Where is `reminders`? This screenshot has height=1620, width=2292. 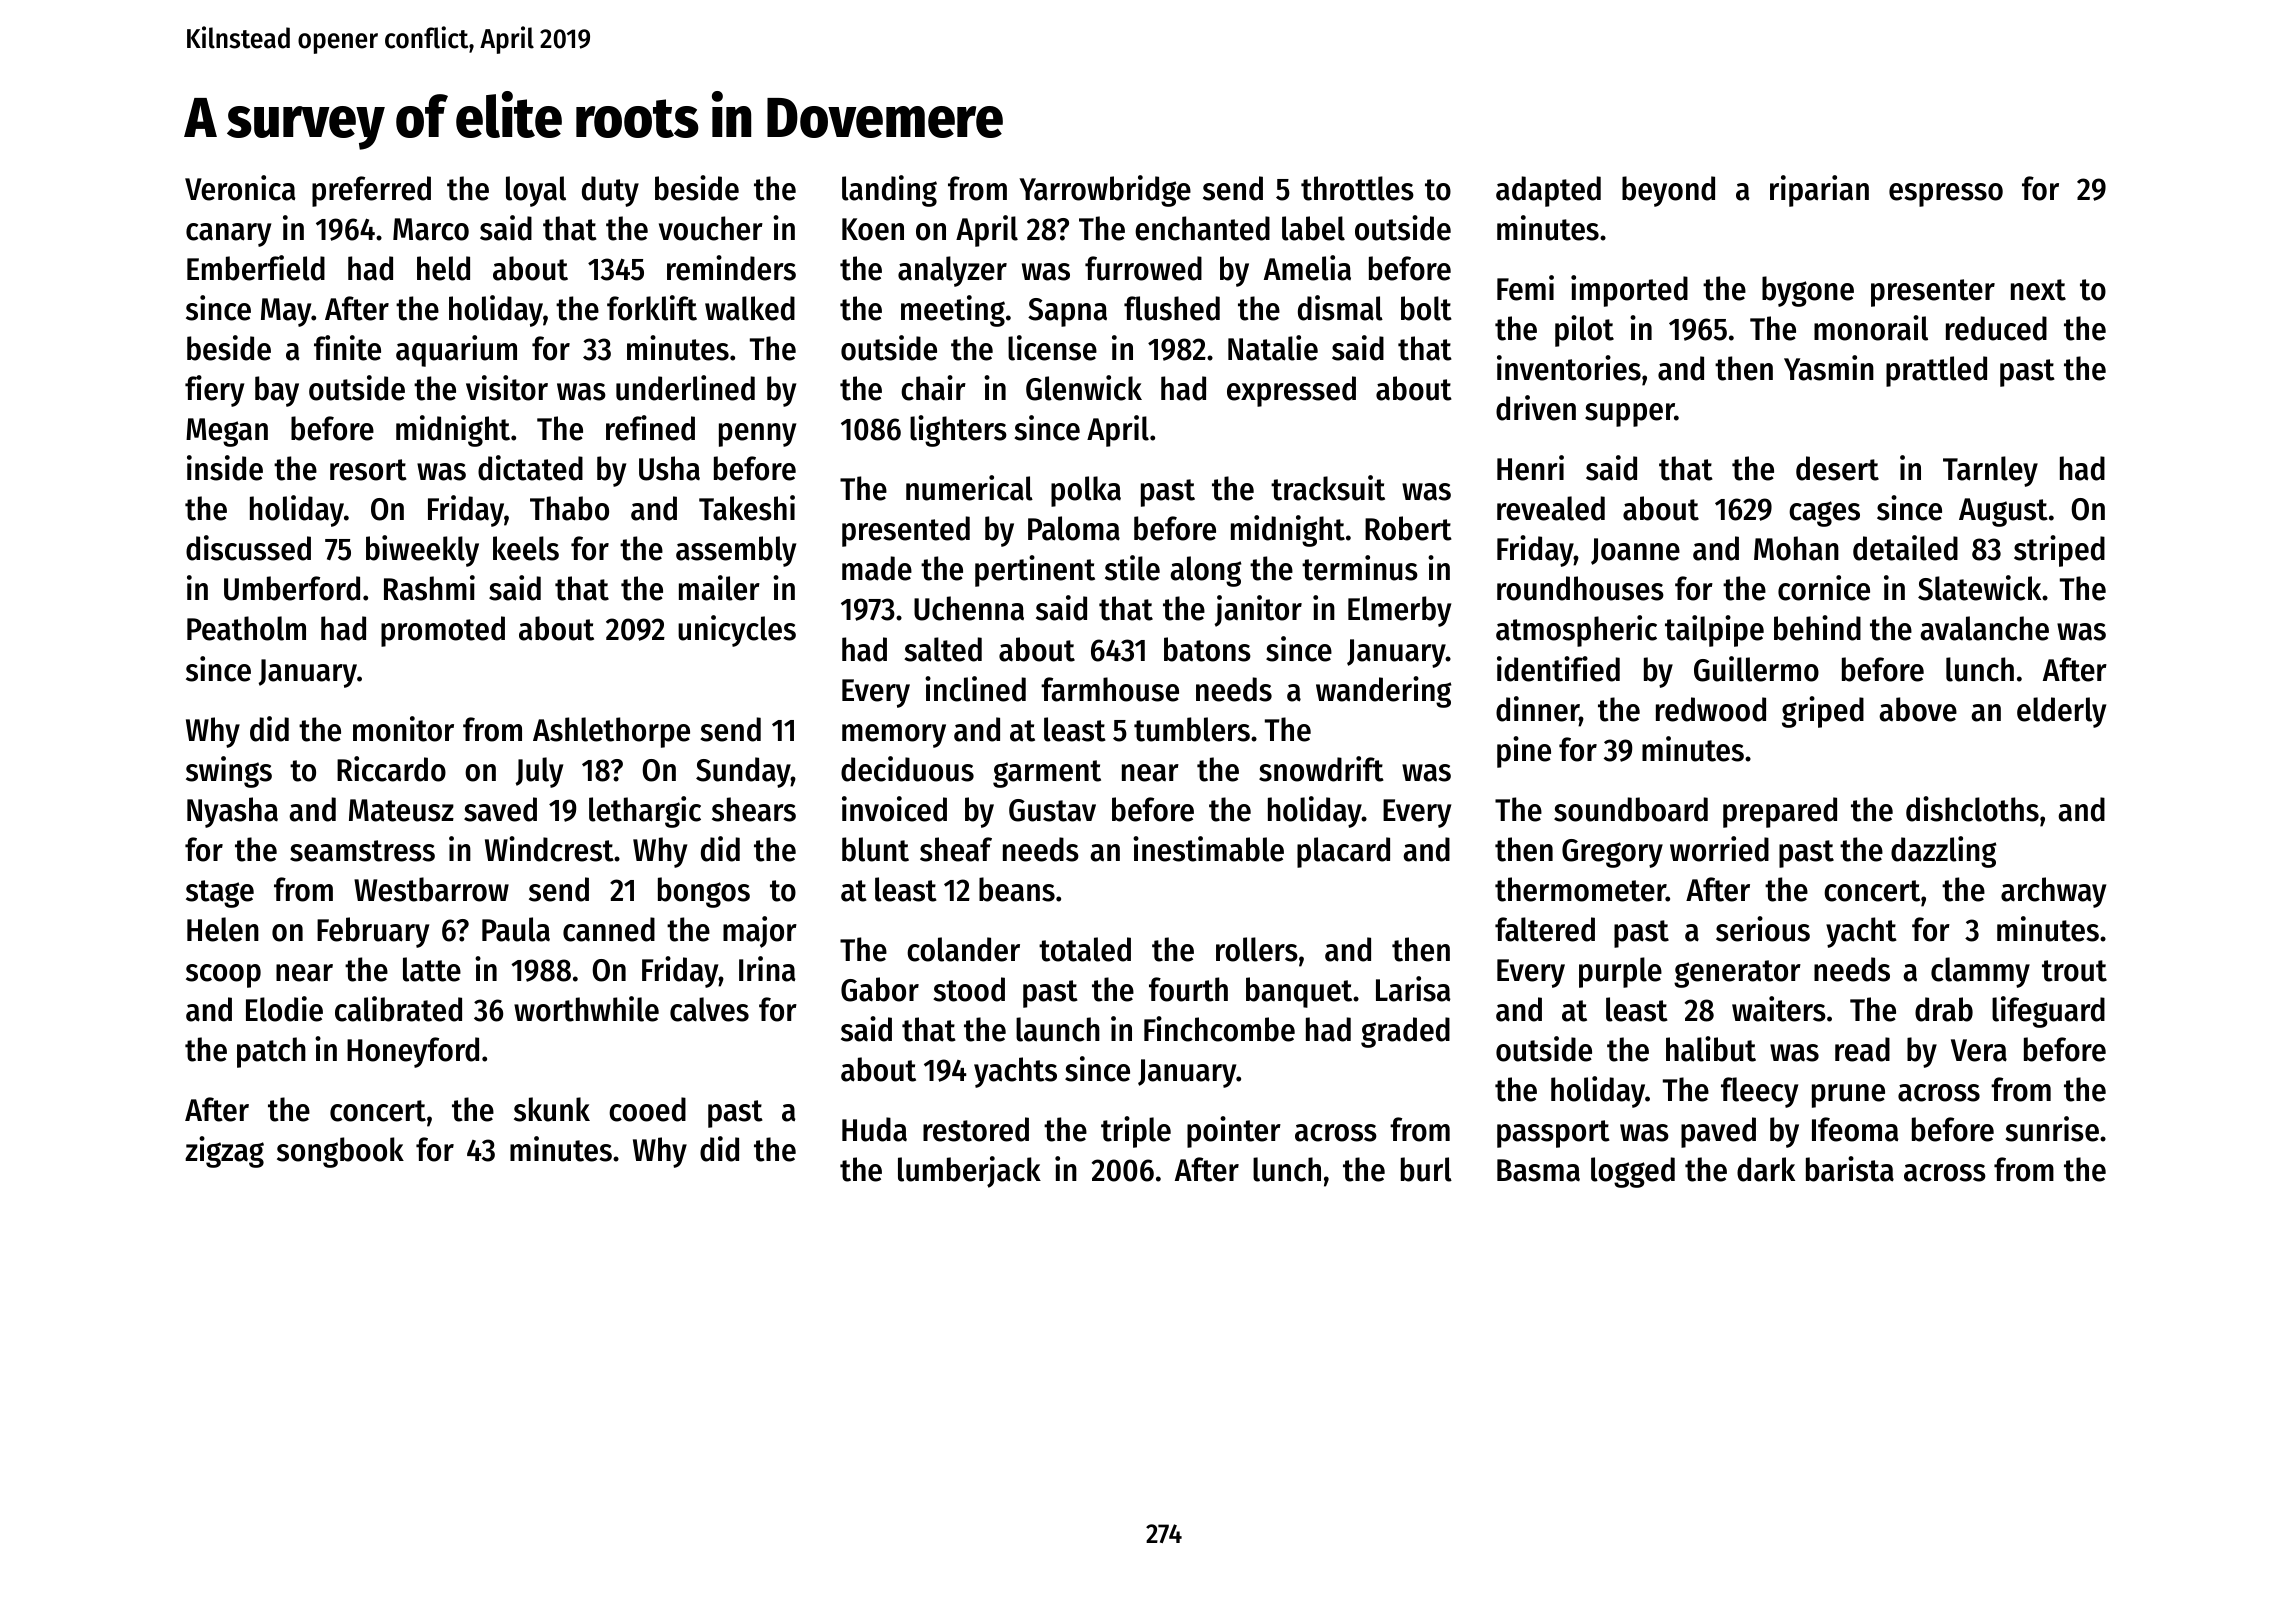
reminders is located at coordinates (731, 268).
